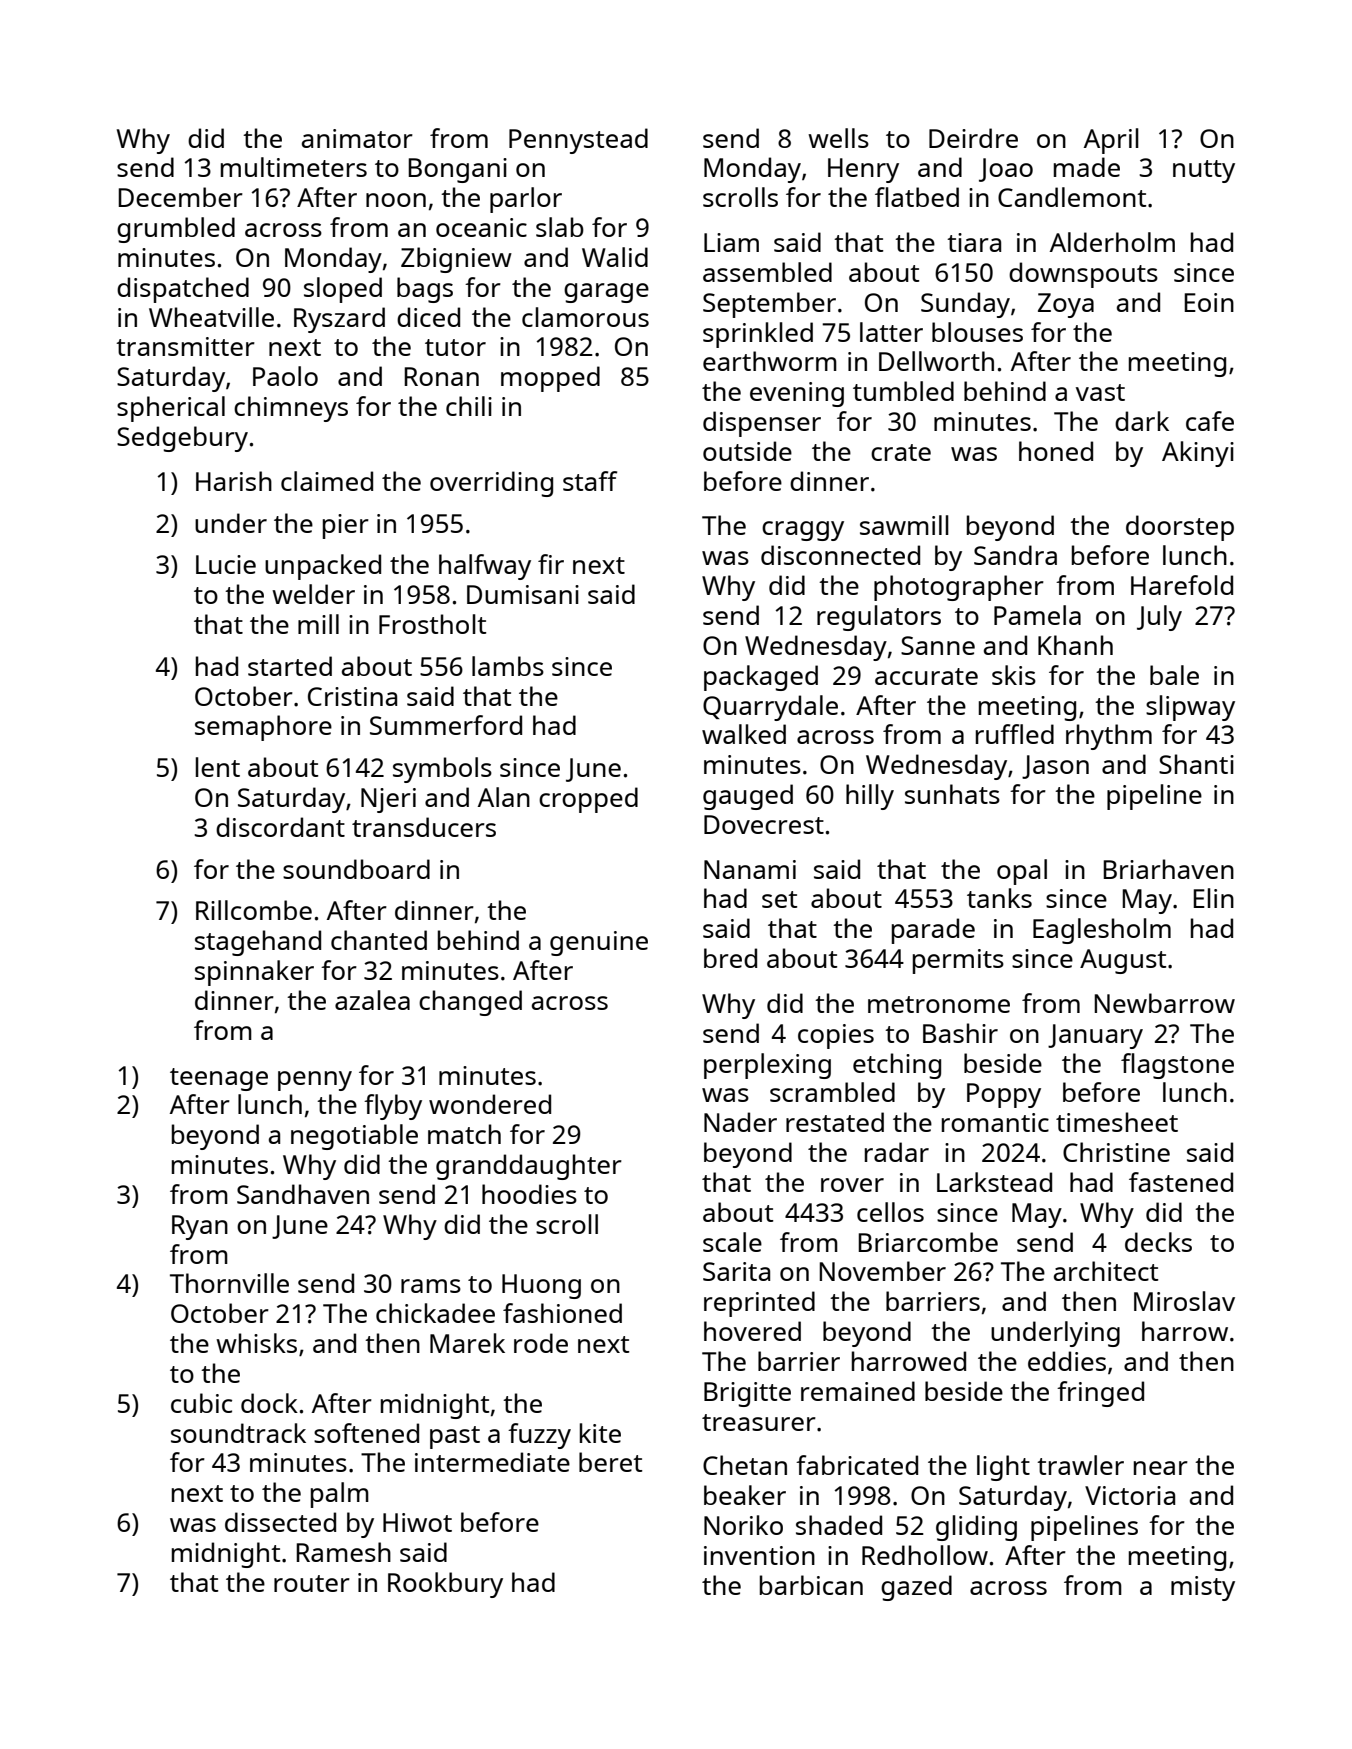 This document has height=1749, width=1352. Describe the element at coordinates (379, 940) in the document. I see `chanted` at that location.
